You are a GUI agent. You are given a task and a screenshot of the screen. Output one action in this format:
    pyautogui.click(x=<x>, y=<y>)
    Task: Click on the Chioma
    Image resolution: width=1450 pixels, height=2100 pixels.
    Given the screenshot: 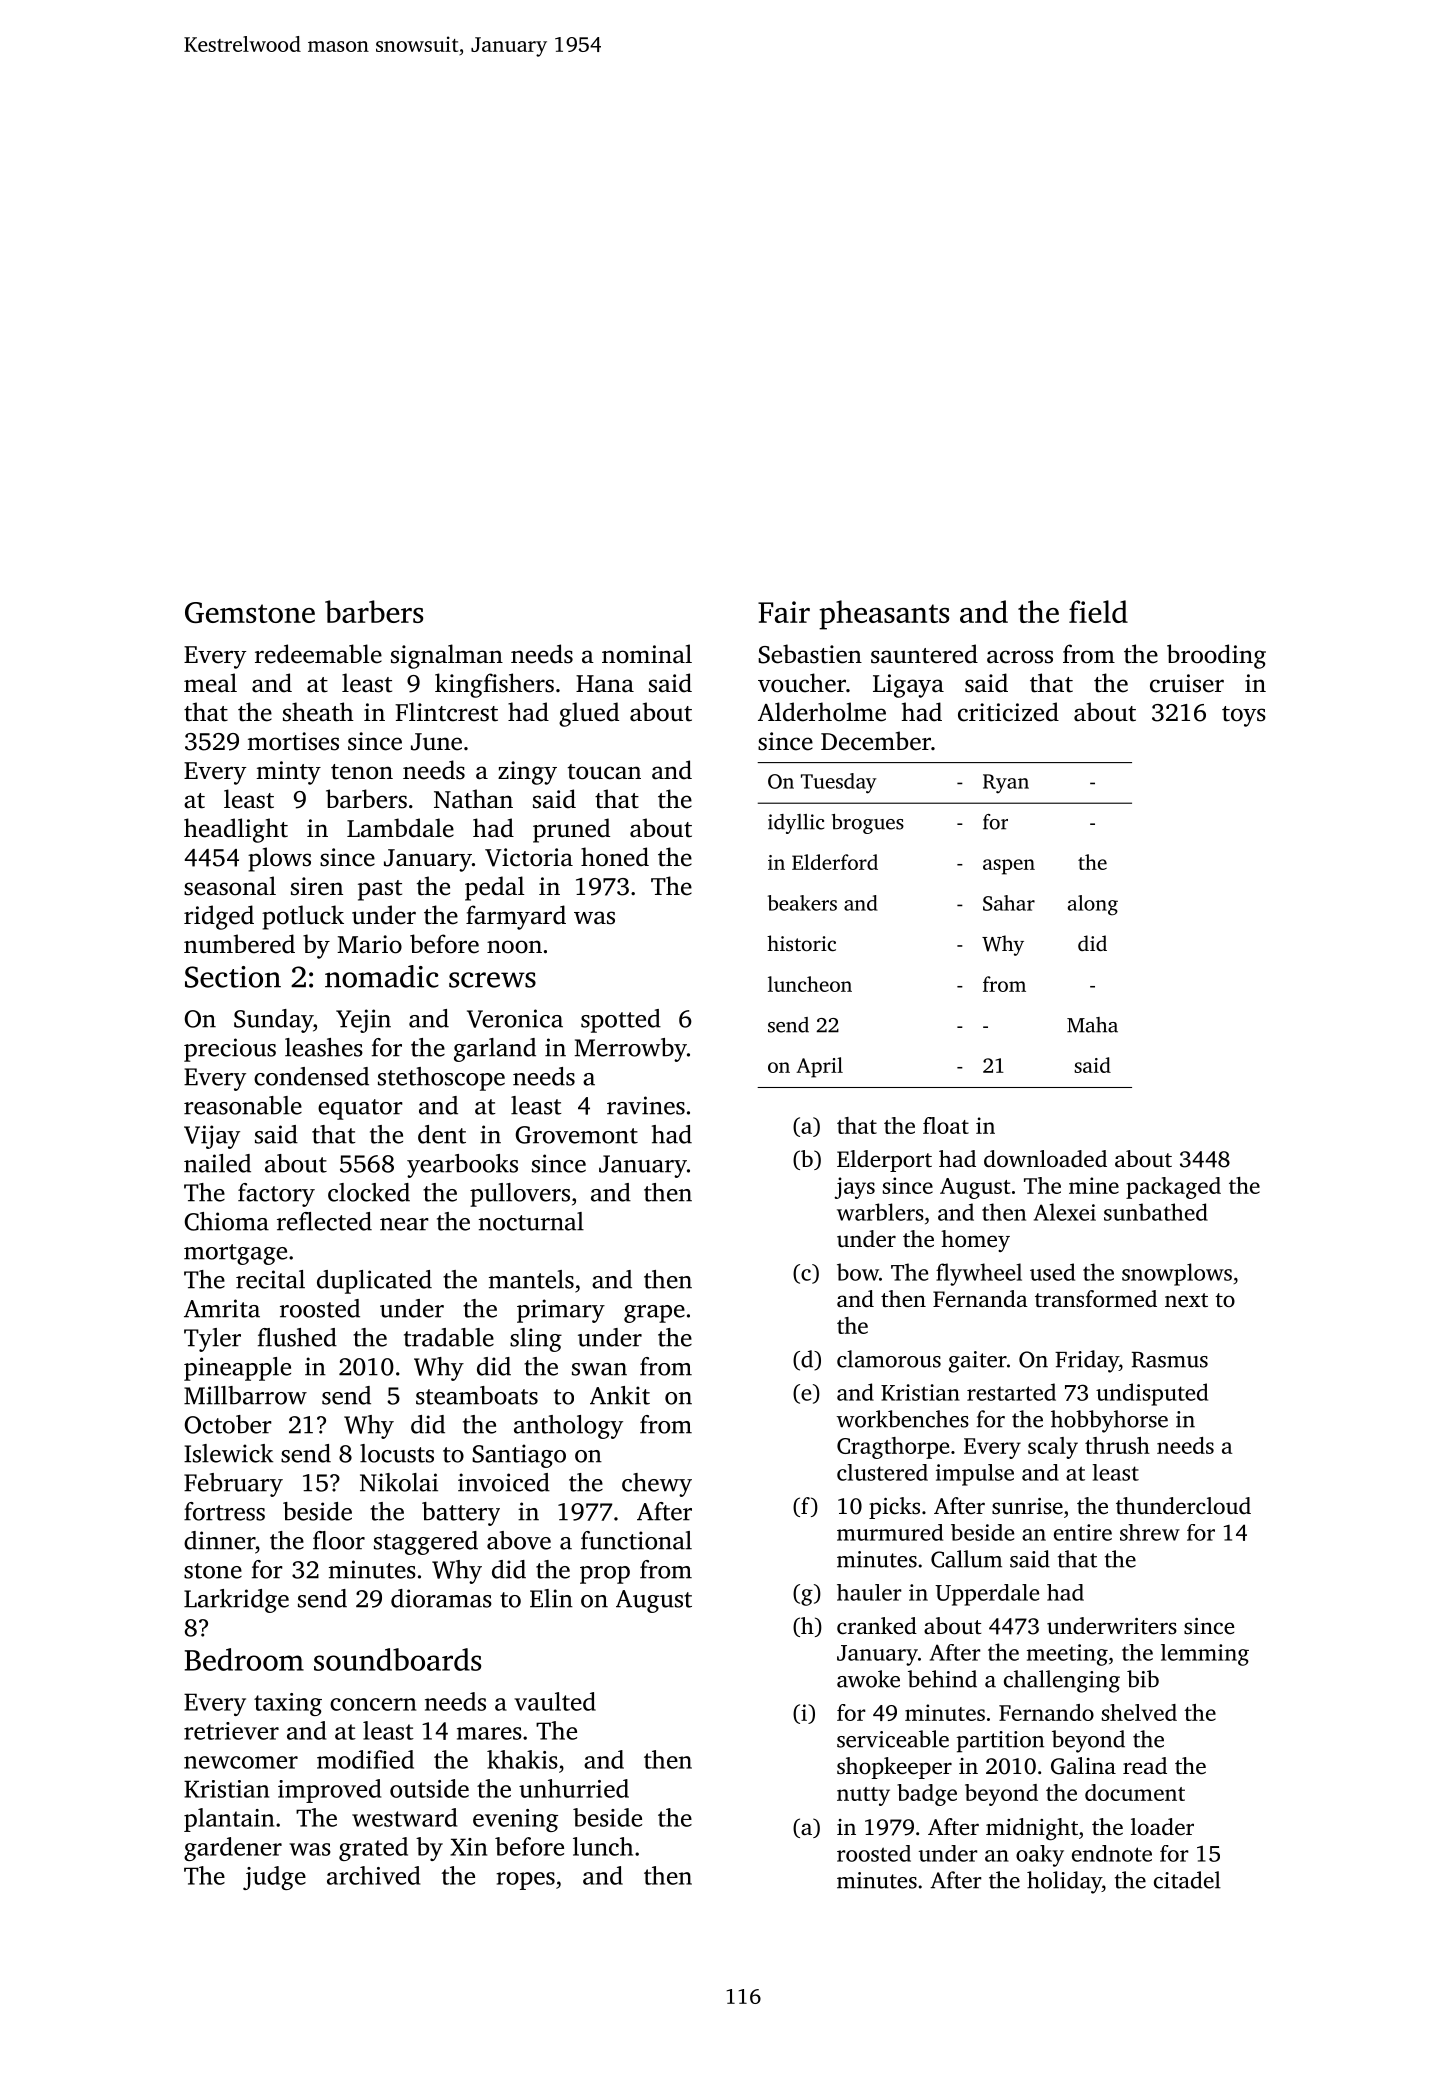 What is the action you would take?
    pyautogui.click(x=227, y=1221)
